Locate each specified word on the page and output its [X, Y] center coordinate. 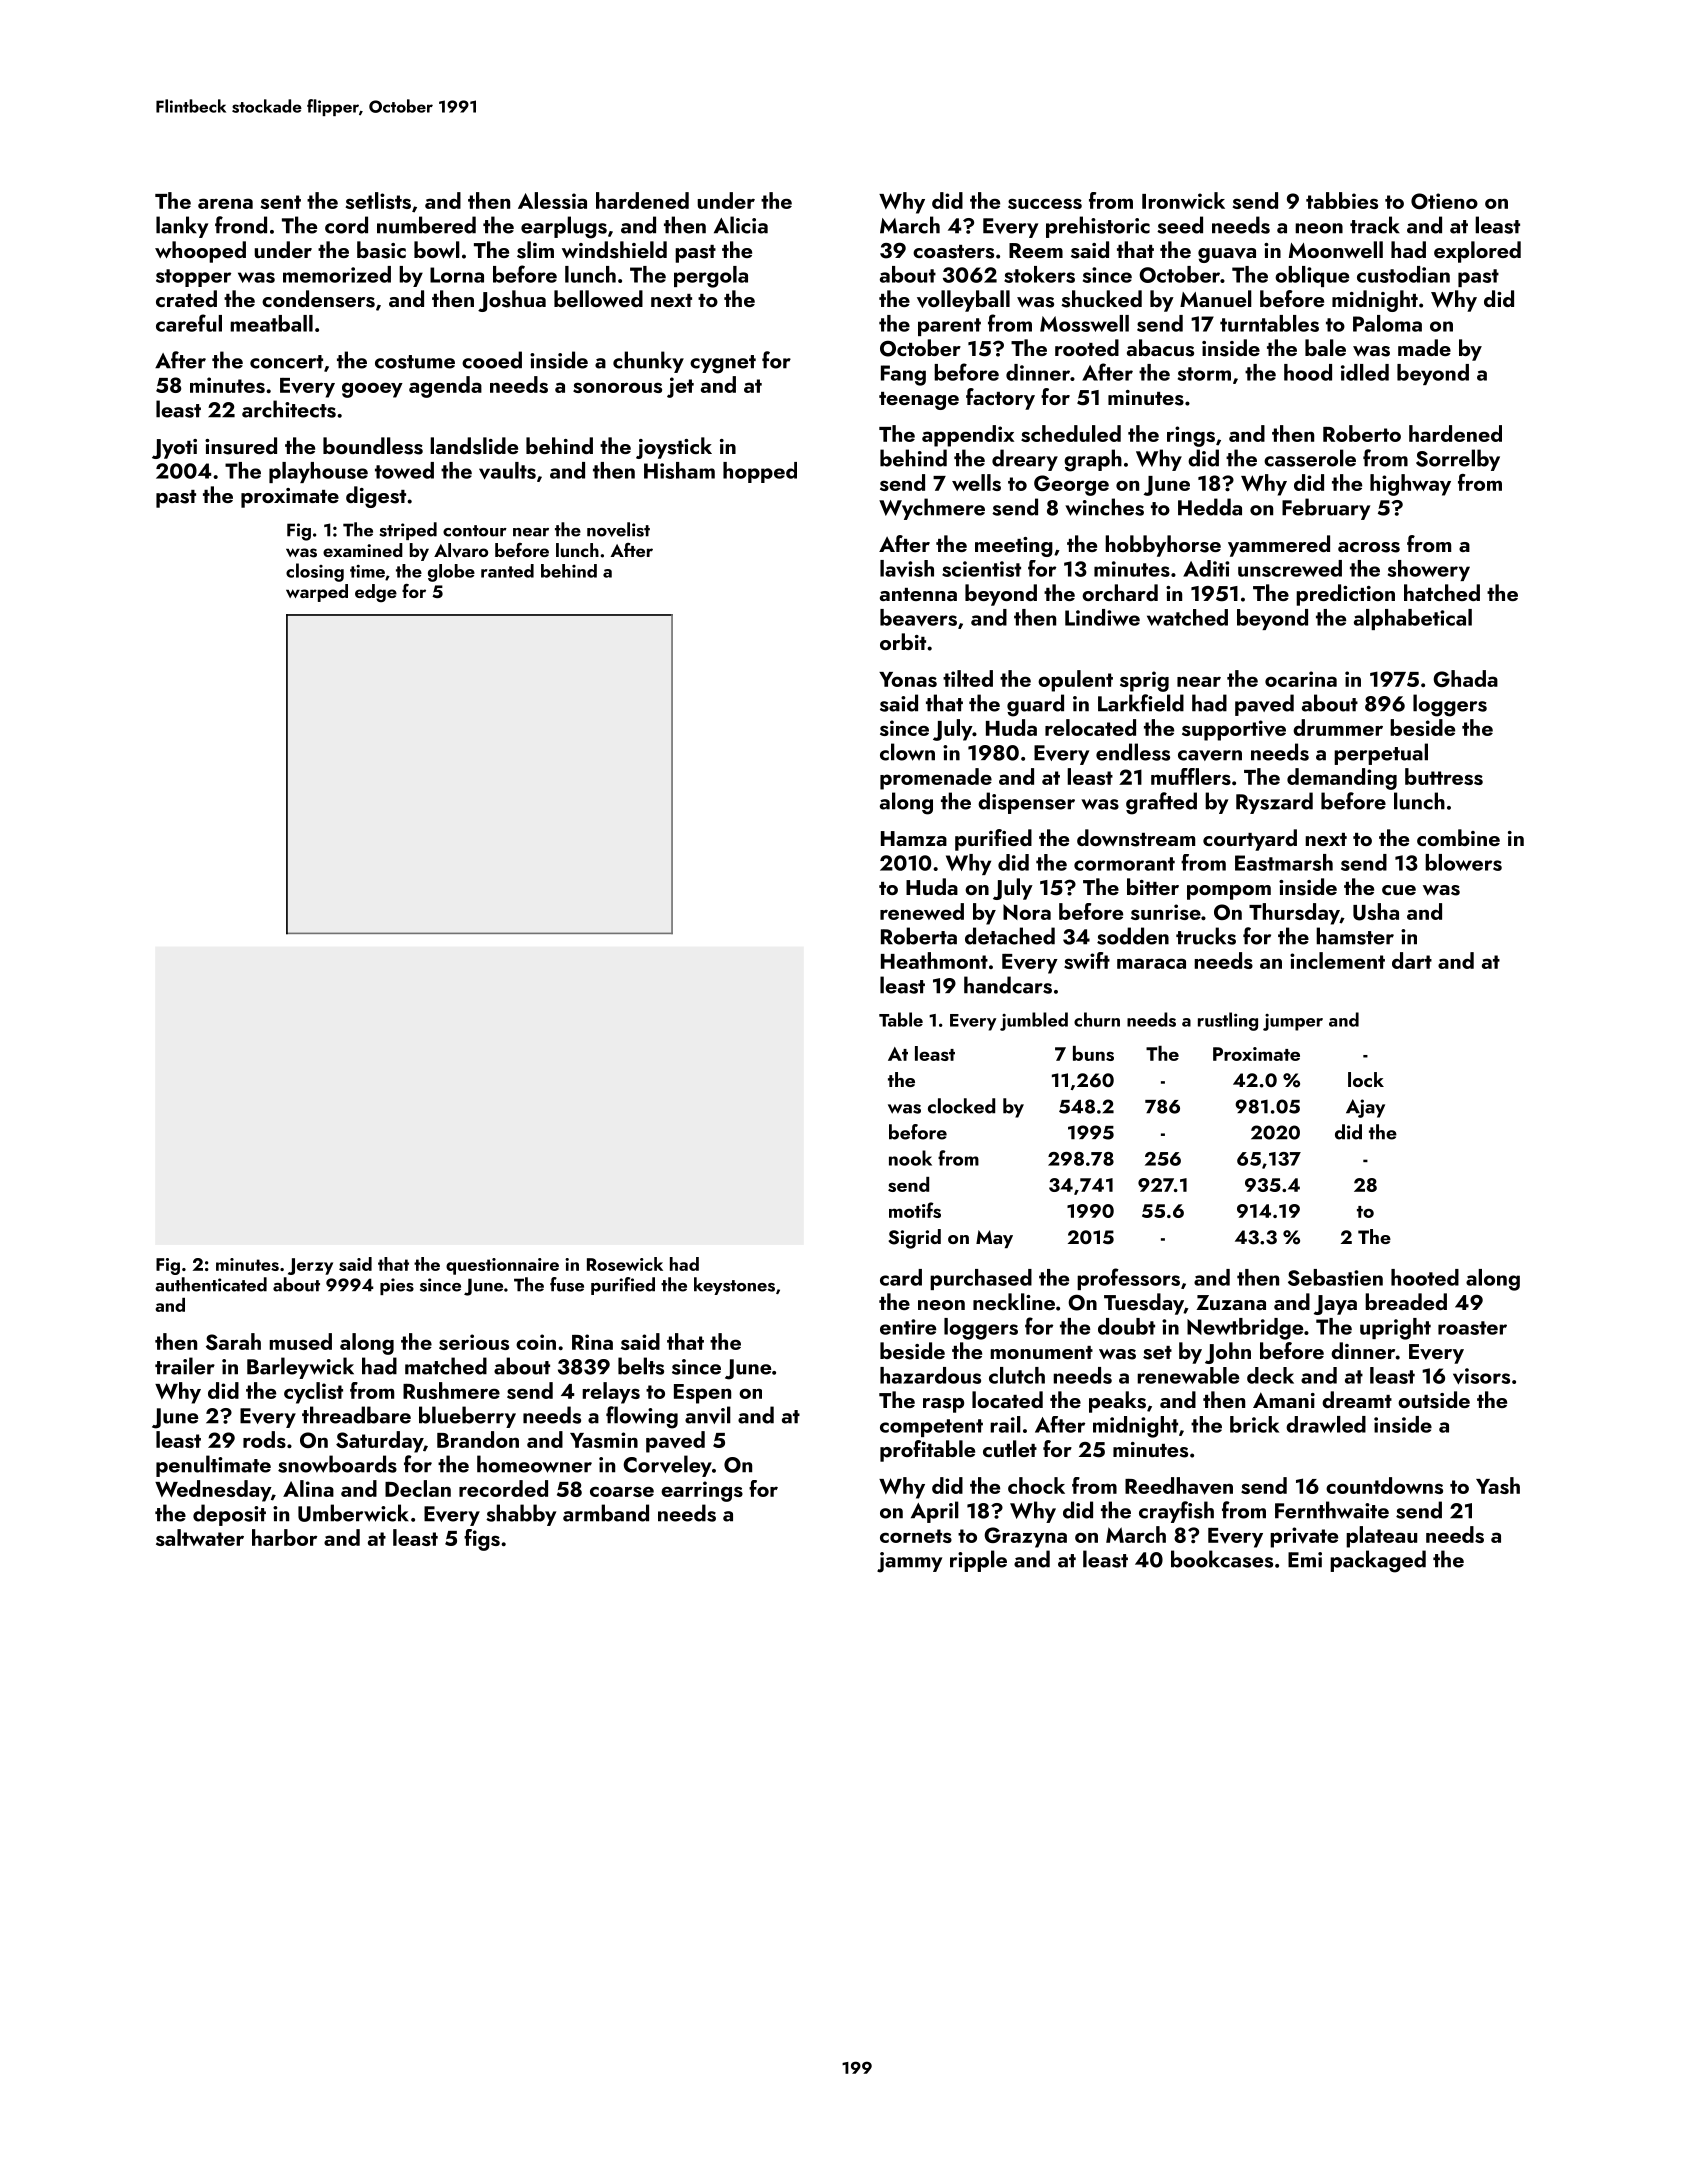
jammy [909, 1562]
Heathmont [934, 960]
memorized [337, 274]
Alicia [741, 225]
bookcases [1222, 1559]
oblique [1312, 276]
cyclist [313, 1393]
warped [317, 593]
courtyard [1250, 840]
